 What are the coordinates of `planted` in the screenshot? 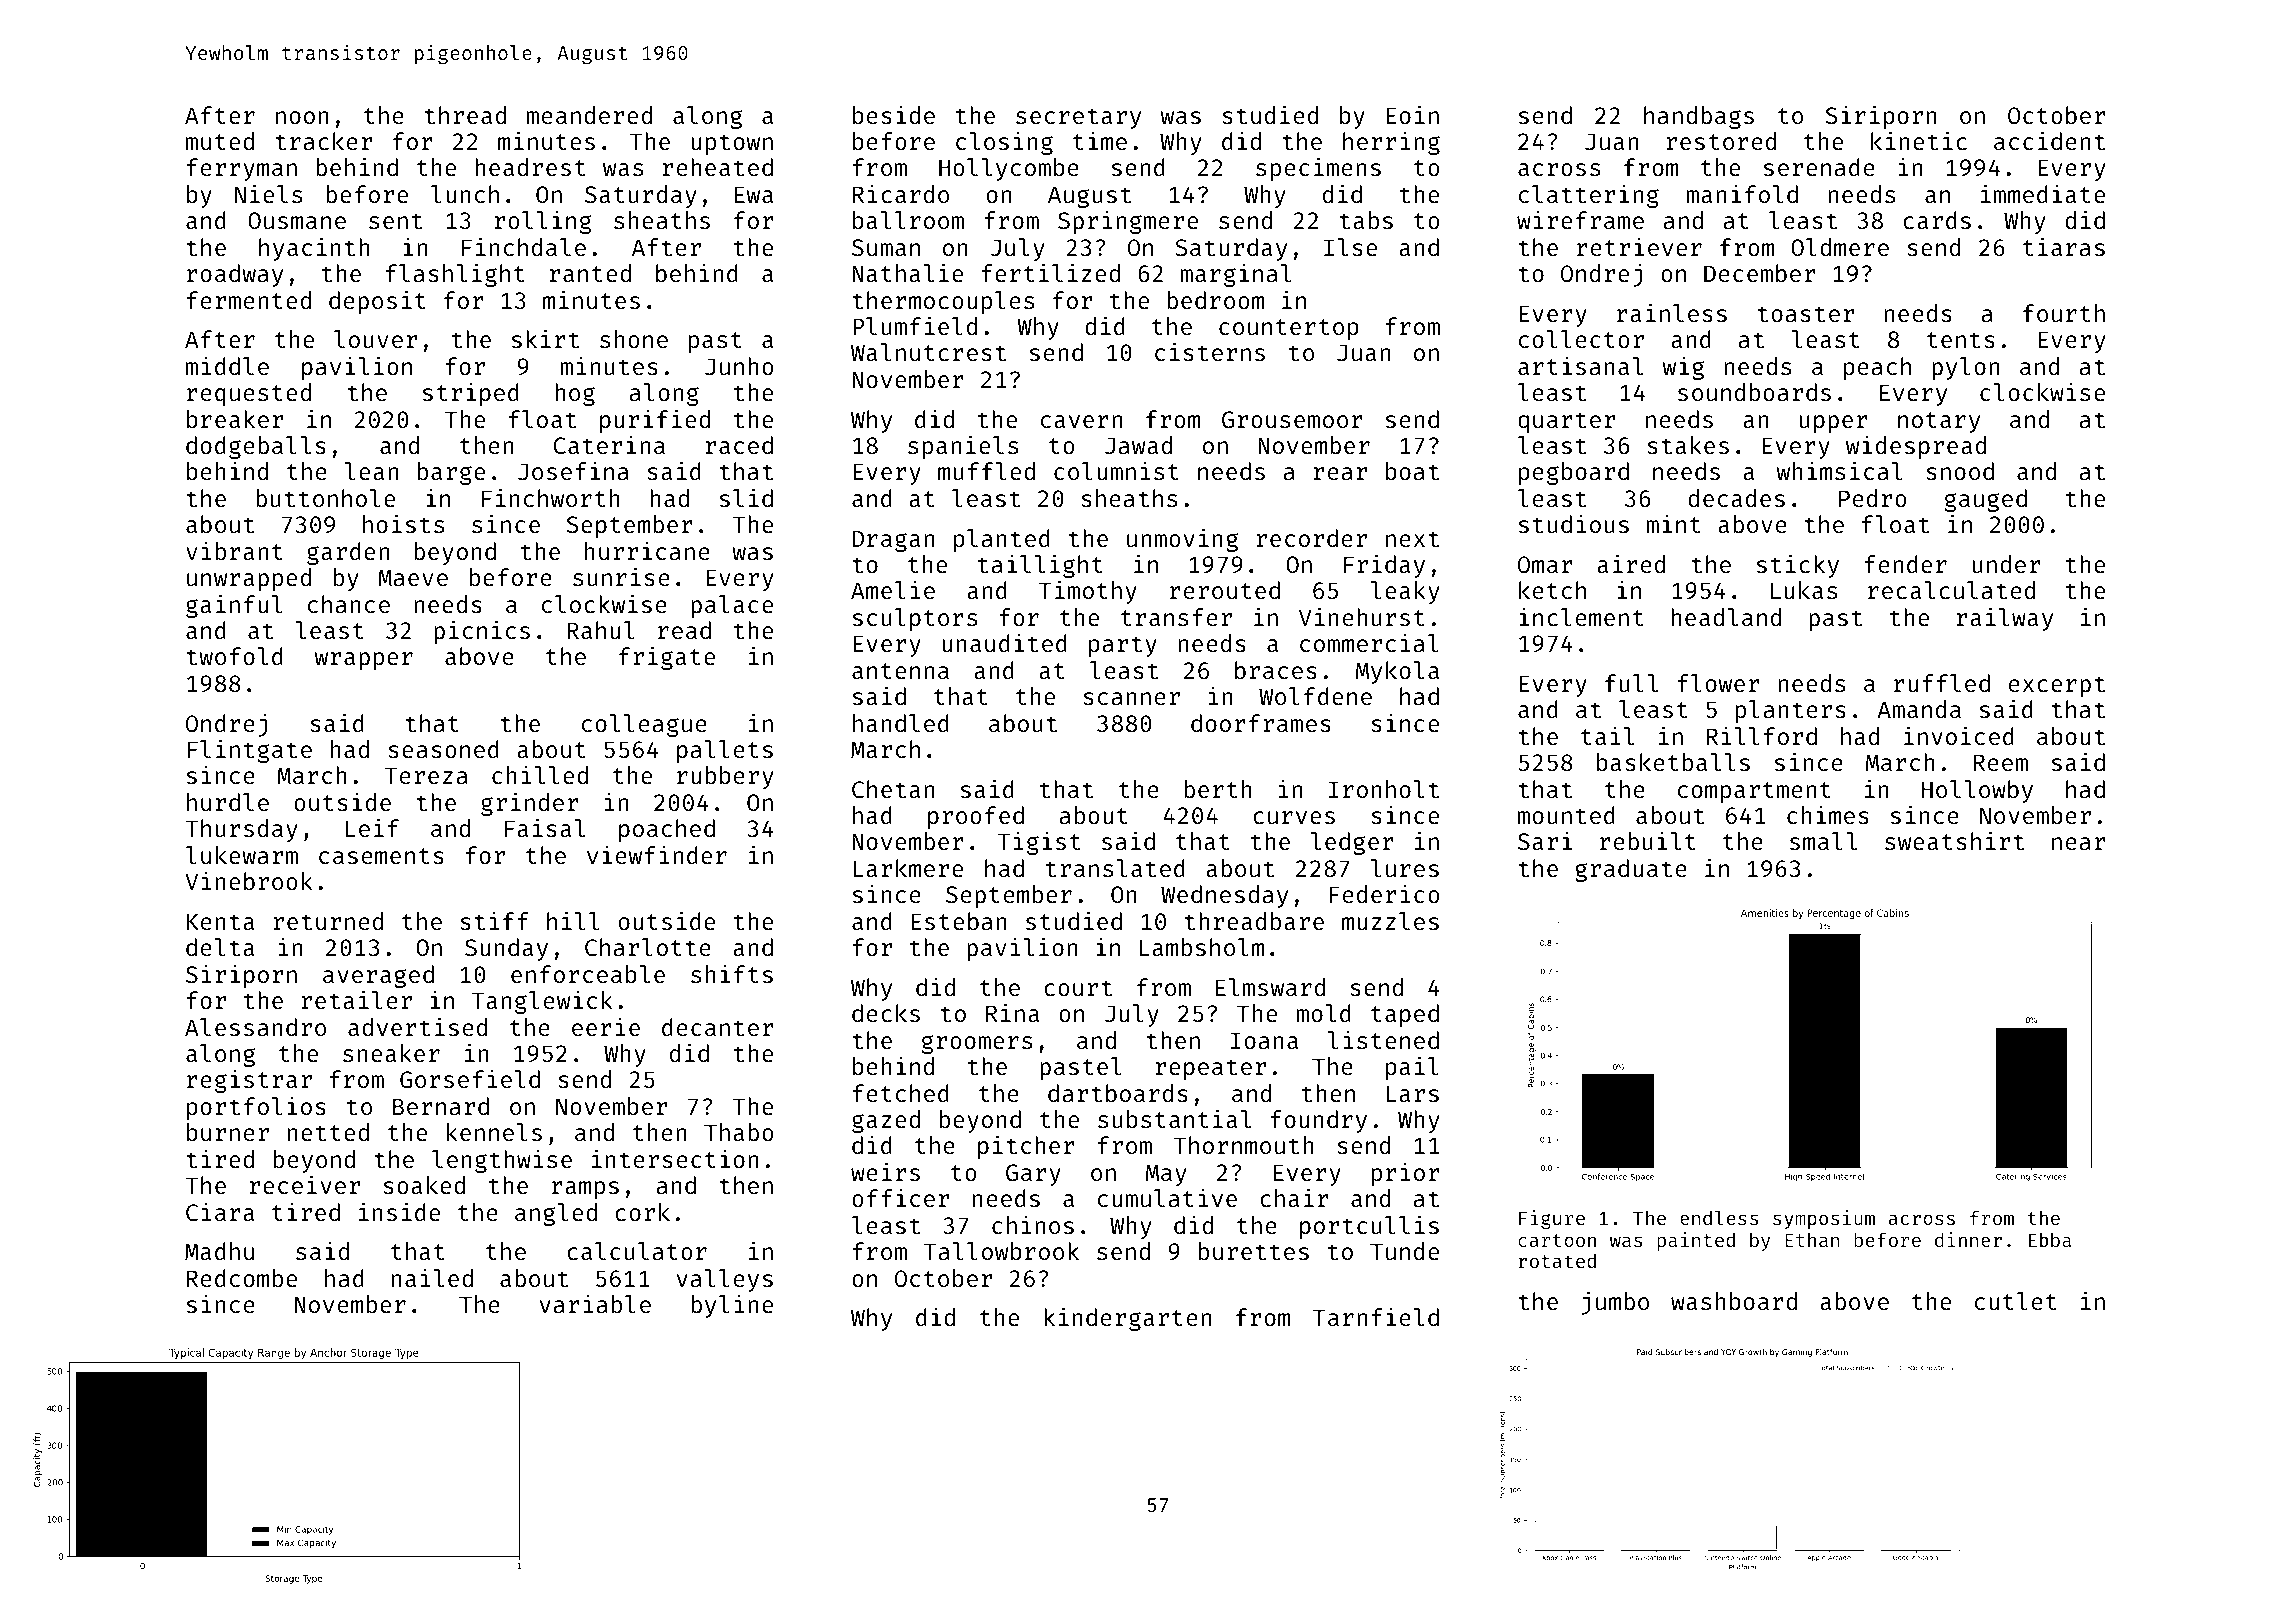 It's located at (1002, 540).
